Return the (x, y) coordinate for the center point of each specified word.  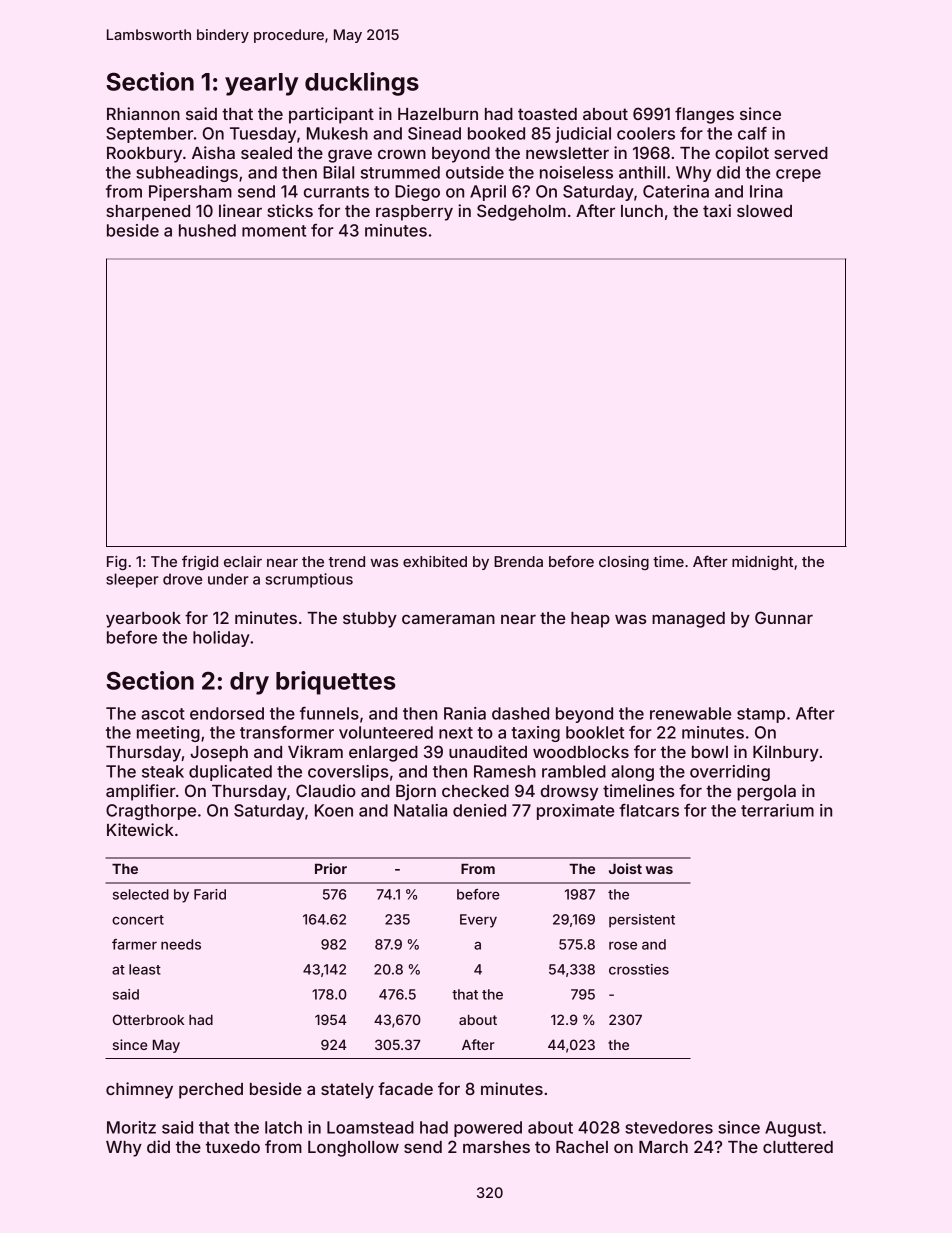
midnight (762, 563)
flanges (704, 115)
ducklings (362, 84)
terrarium (777, 810)
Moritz (131, 1127)
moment (274, 231)
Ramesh (505, 771)
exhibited (435, 561)
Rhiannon (143, 113)
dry (249, 683)
